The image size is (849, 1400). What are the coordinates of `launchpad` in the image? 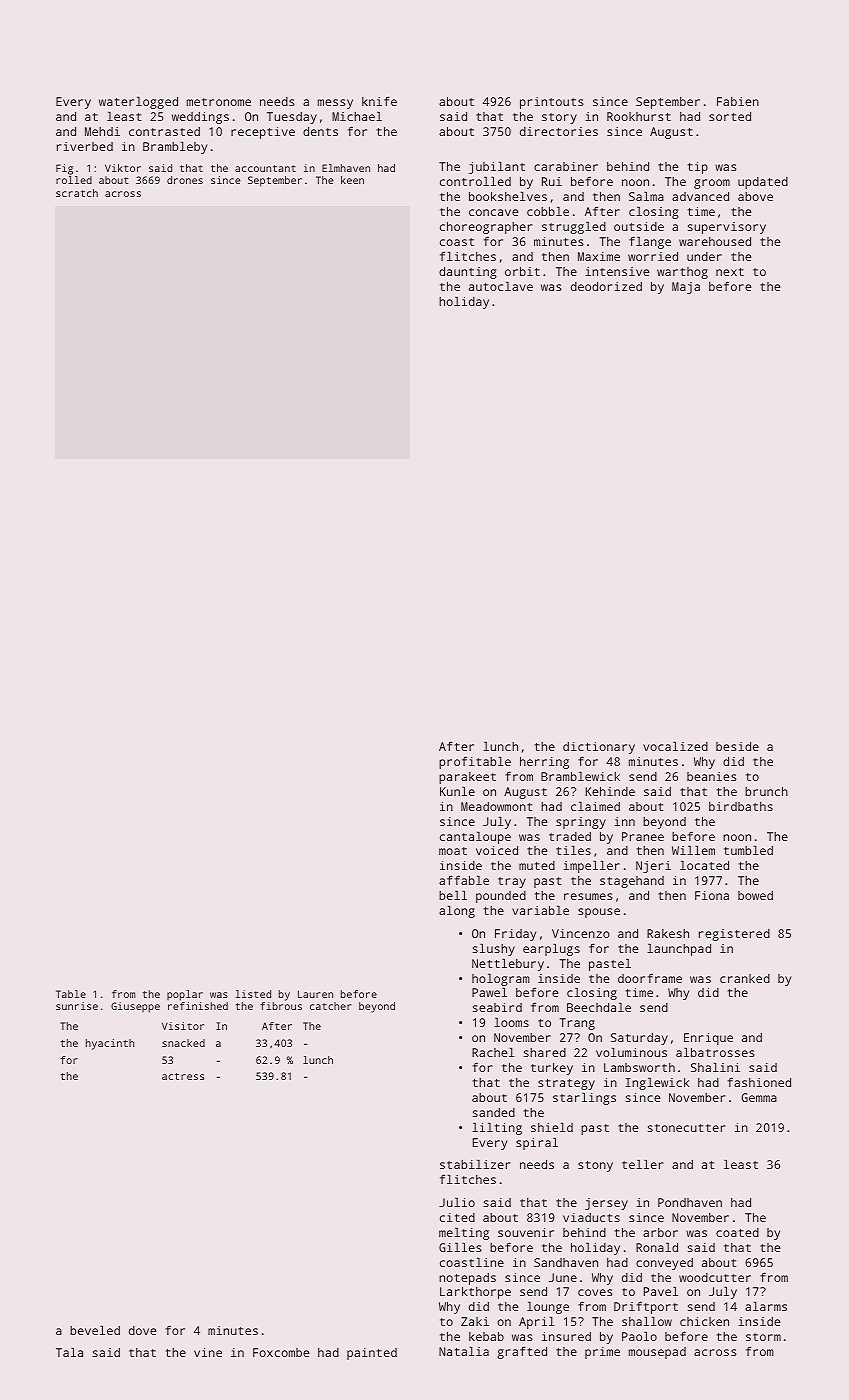 It's located at (679, 950).
